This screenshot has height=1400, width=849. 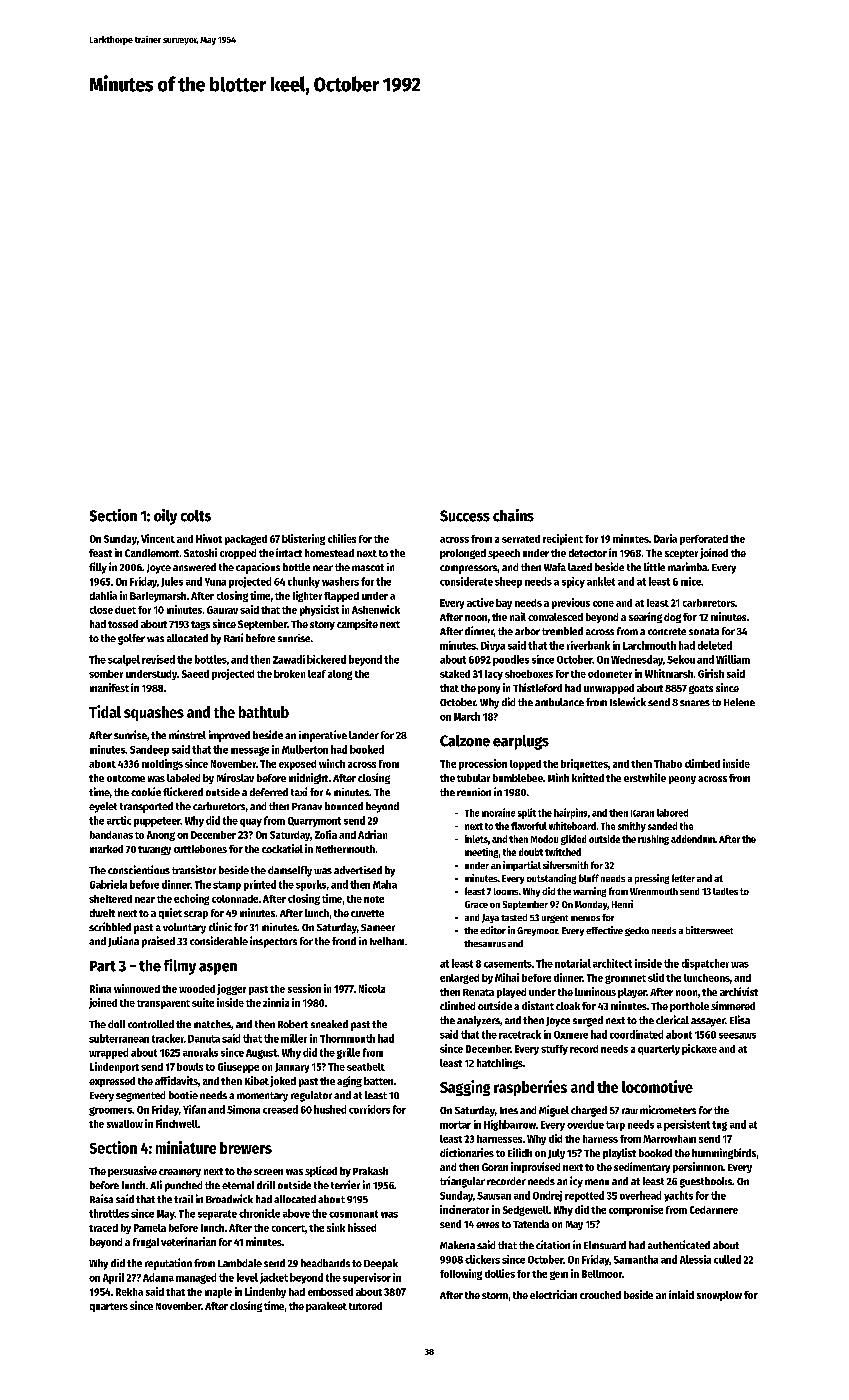 What do you see at coordinates (530, 1088) in the screenshot?
I see `raspberries` at bounding box center [530, 1088].
